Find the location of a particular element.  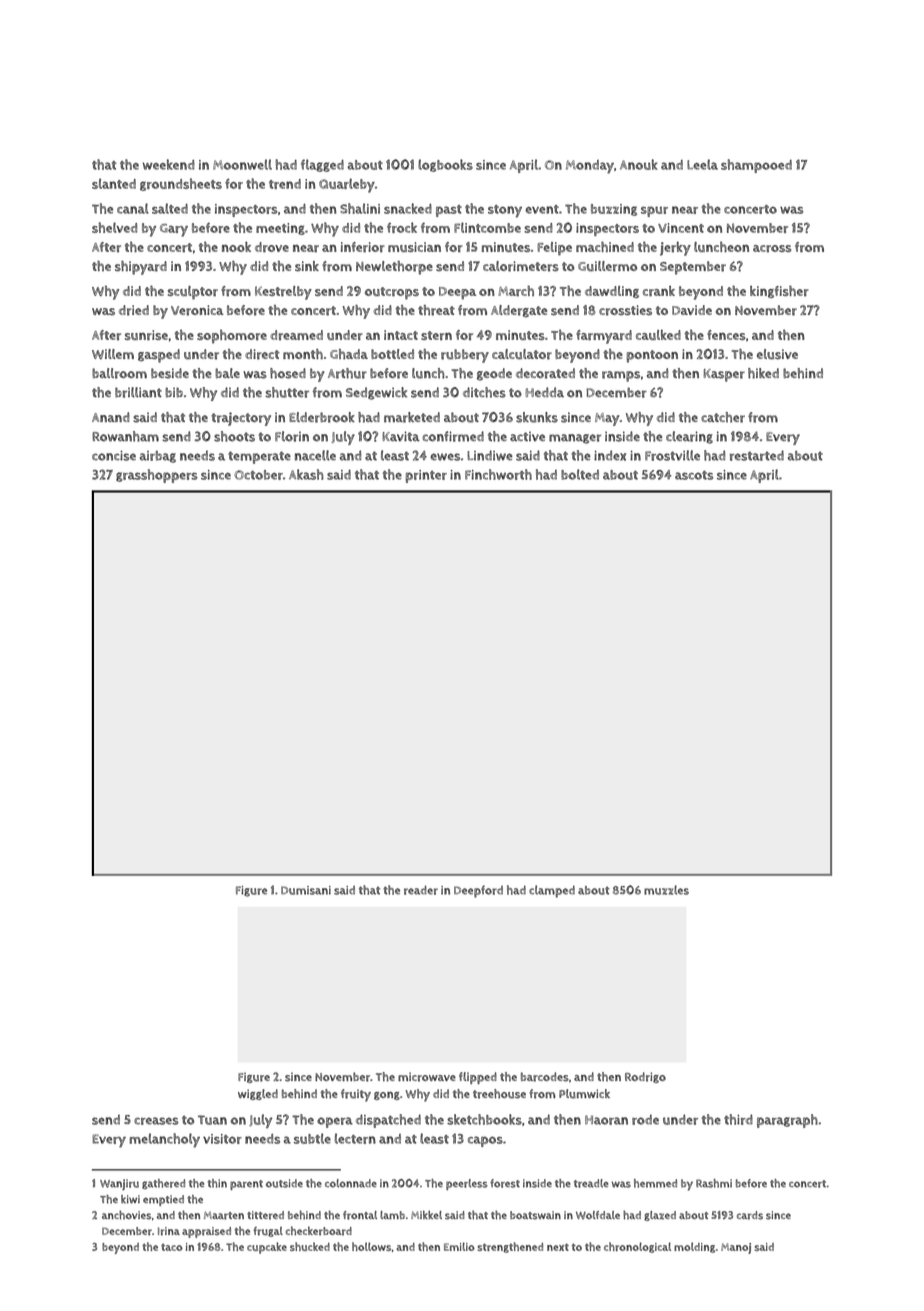

shampooed is located at coordinates (756, 166).
